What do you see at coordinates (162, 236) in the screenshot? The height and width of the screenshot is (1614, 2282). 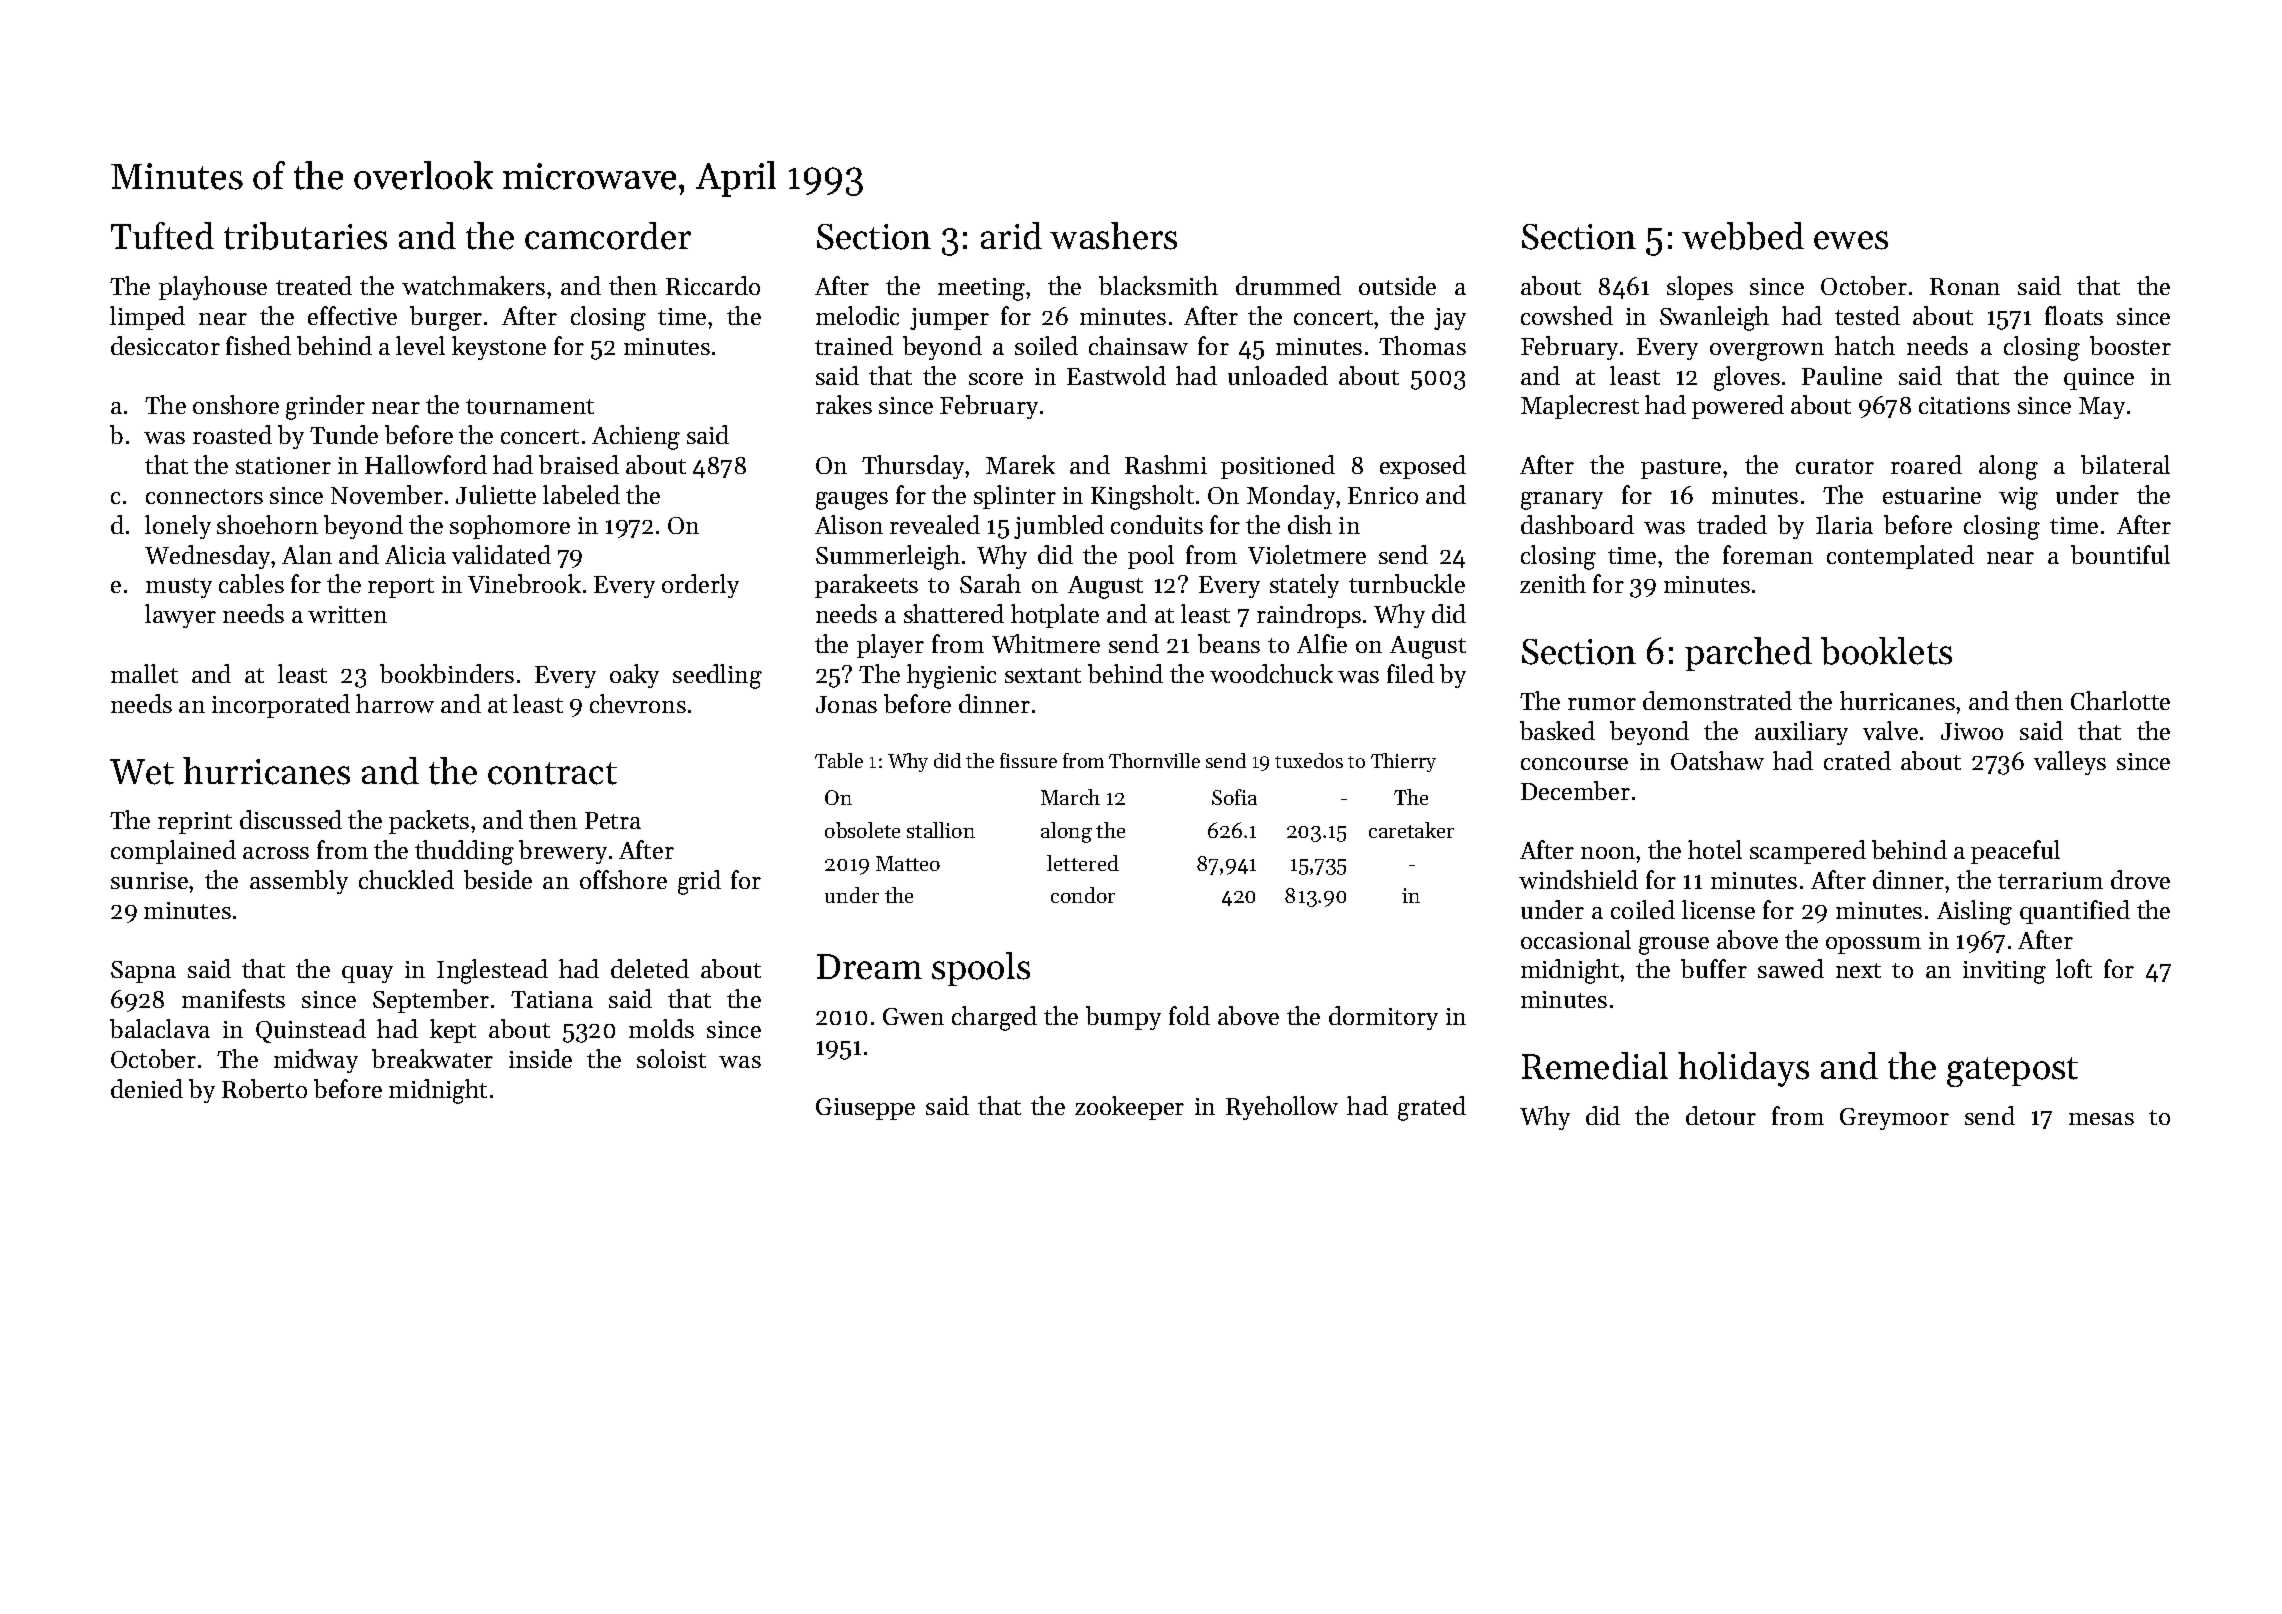 I see `Tufted` at bounding box center [162, 236].
